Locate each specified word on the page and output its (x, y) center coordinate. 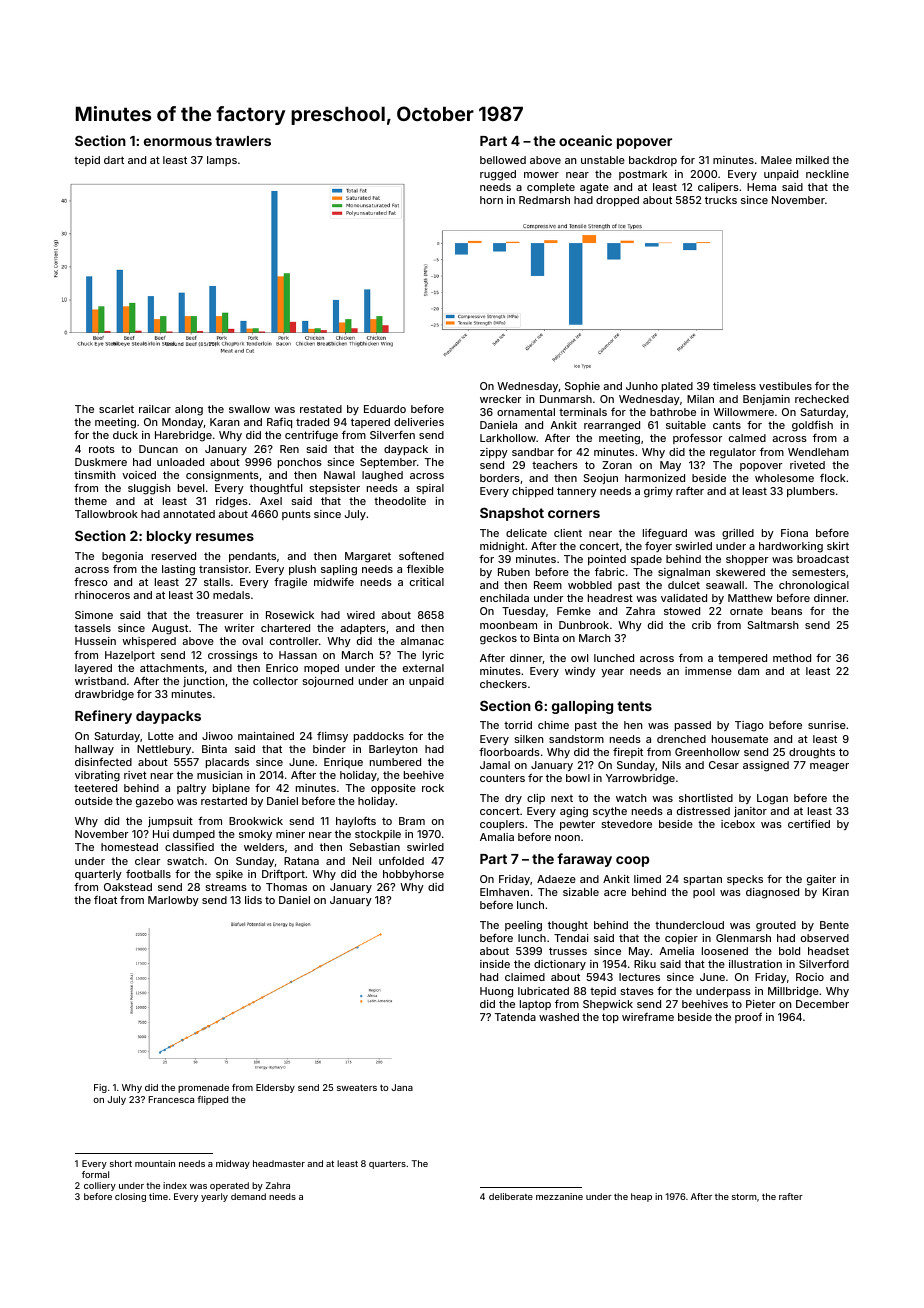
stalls (217, 582)
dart (114, 160)
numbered (395, 762)
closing (130, 1197)
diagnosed (772, 893)
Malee (776, 160)
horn (491, 200)
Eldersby (275, 1088)
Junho (642, 386)
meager (829, 767)
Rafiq (279, 422)
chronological (814, 586)
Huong (496, 992)
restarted (224, 801)
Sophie (582, 387)
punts (296, 515)
